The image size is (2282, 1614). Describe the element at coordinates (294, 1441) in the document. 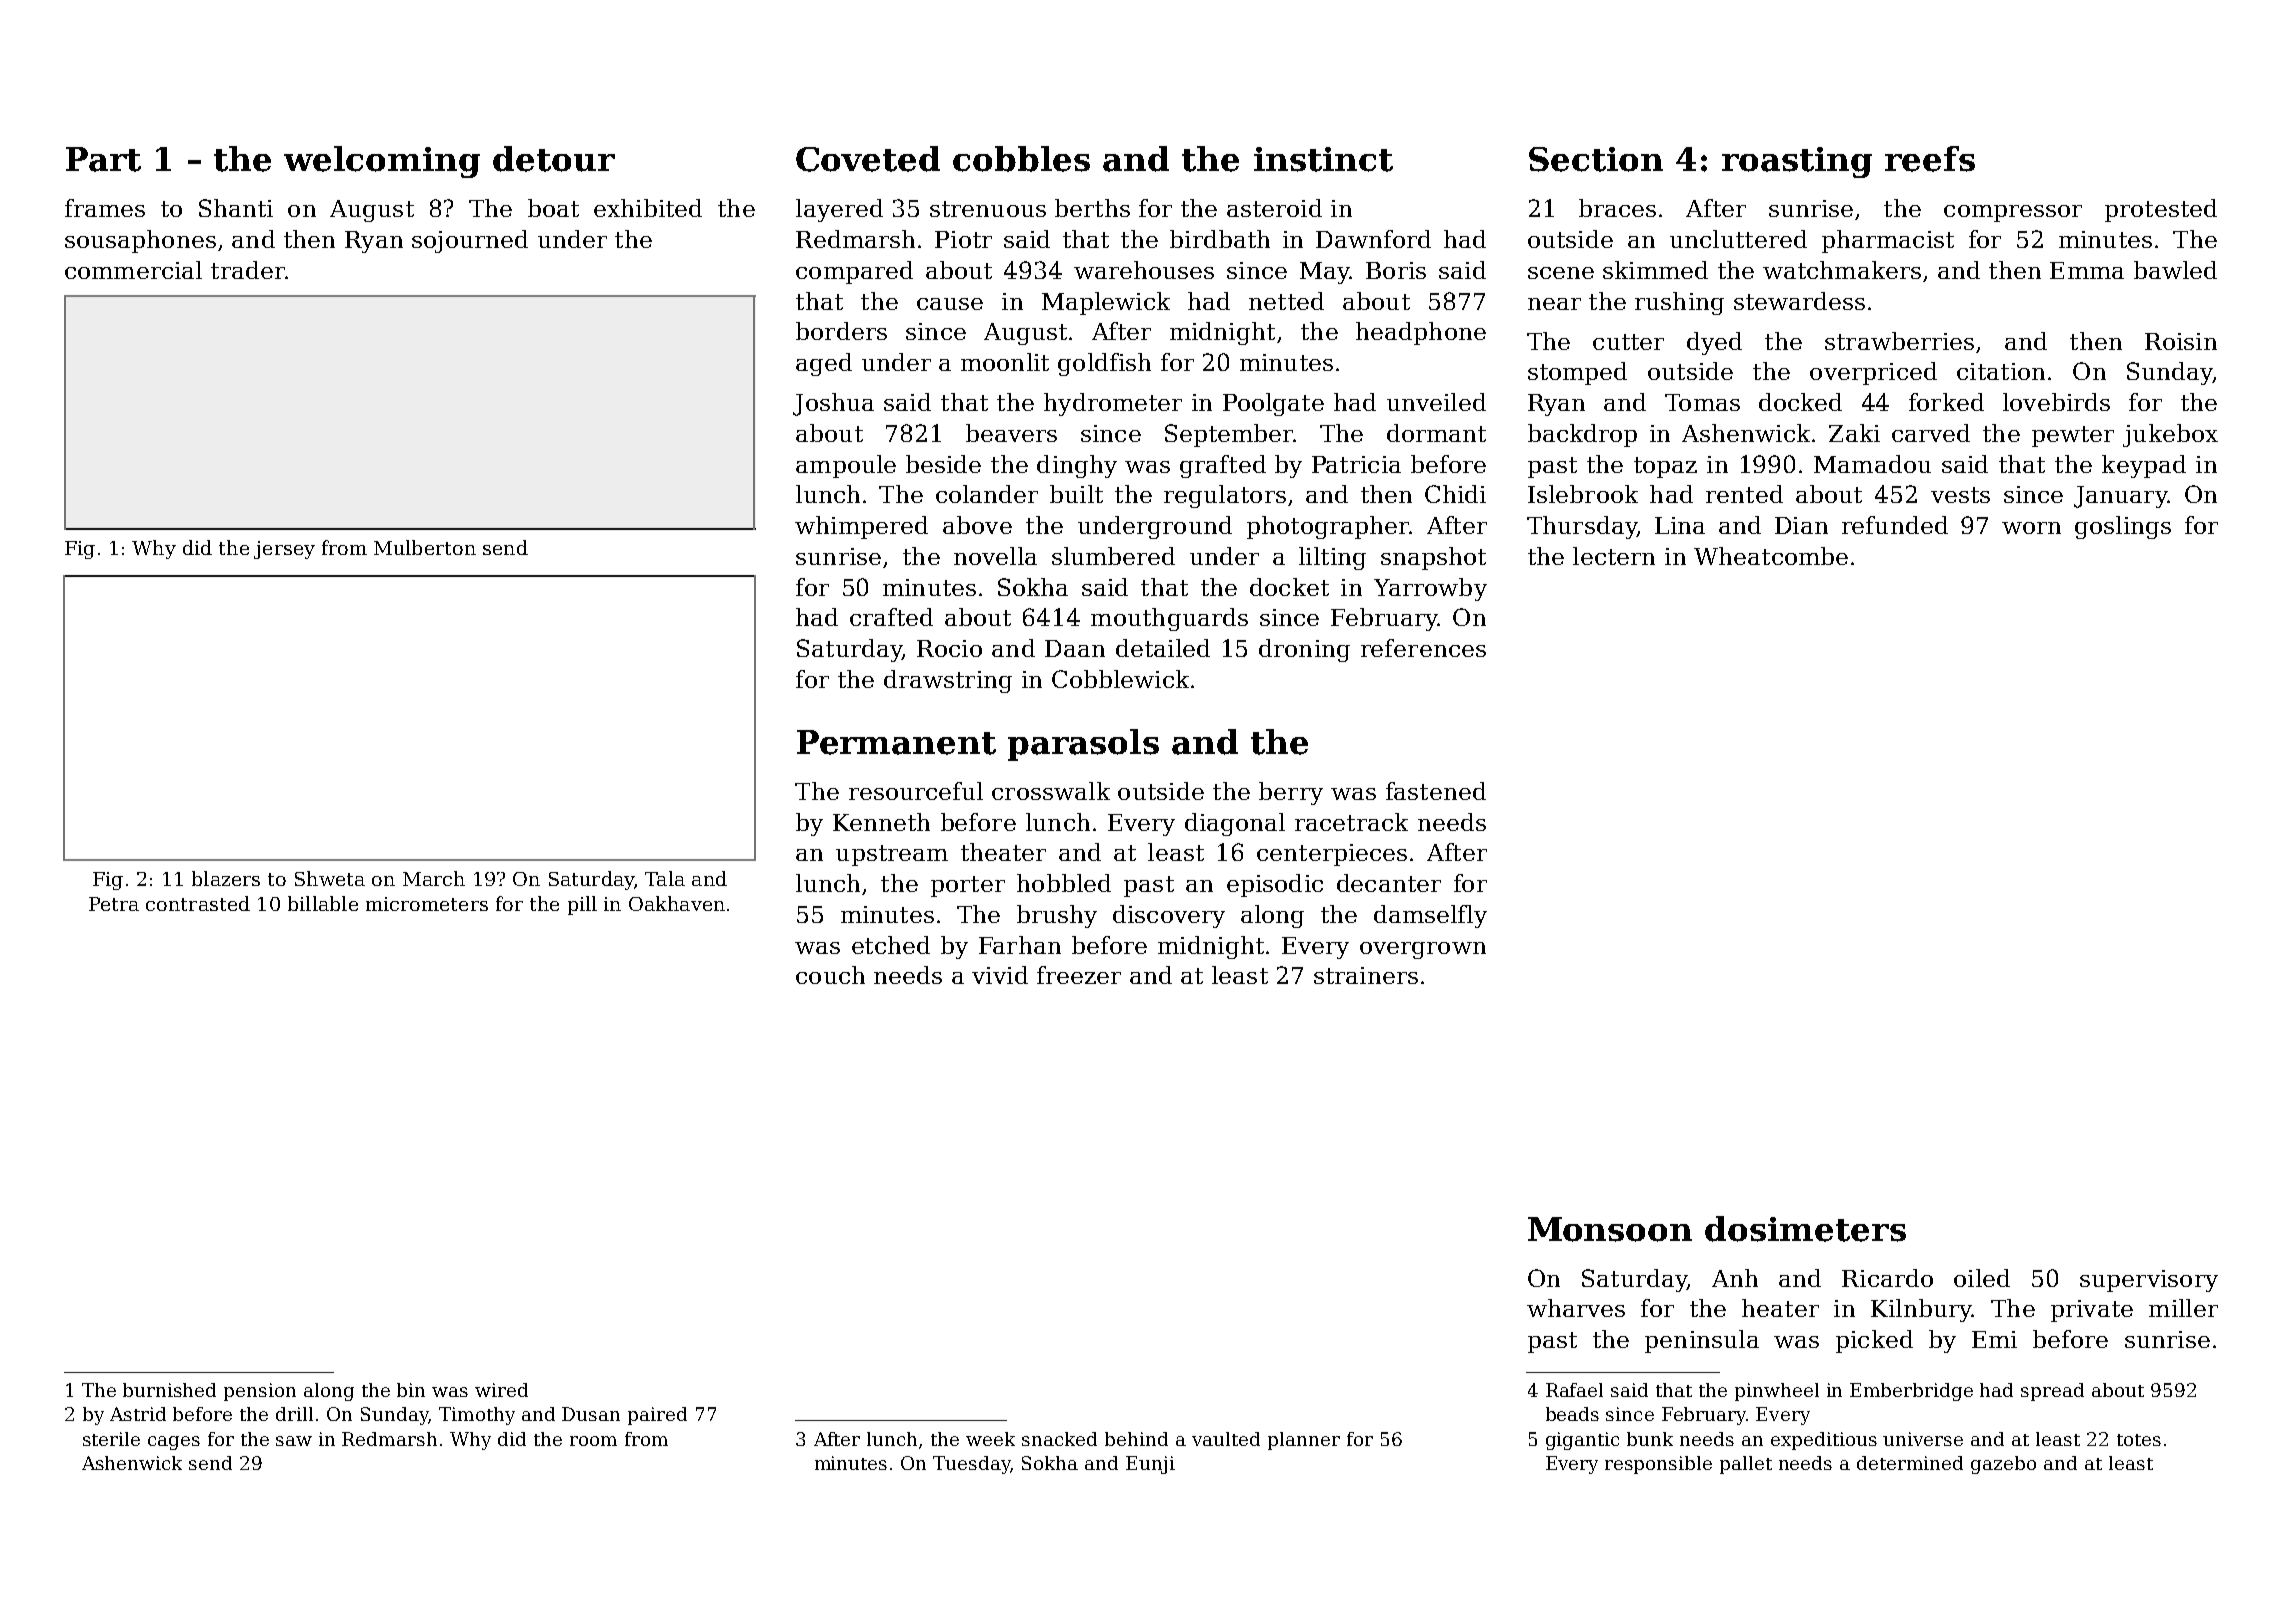

I see `saw` at that location.
